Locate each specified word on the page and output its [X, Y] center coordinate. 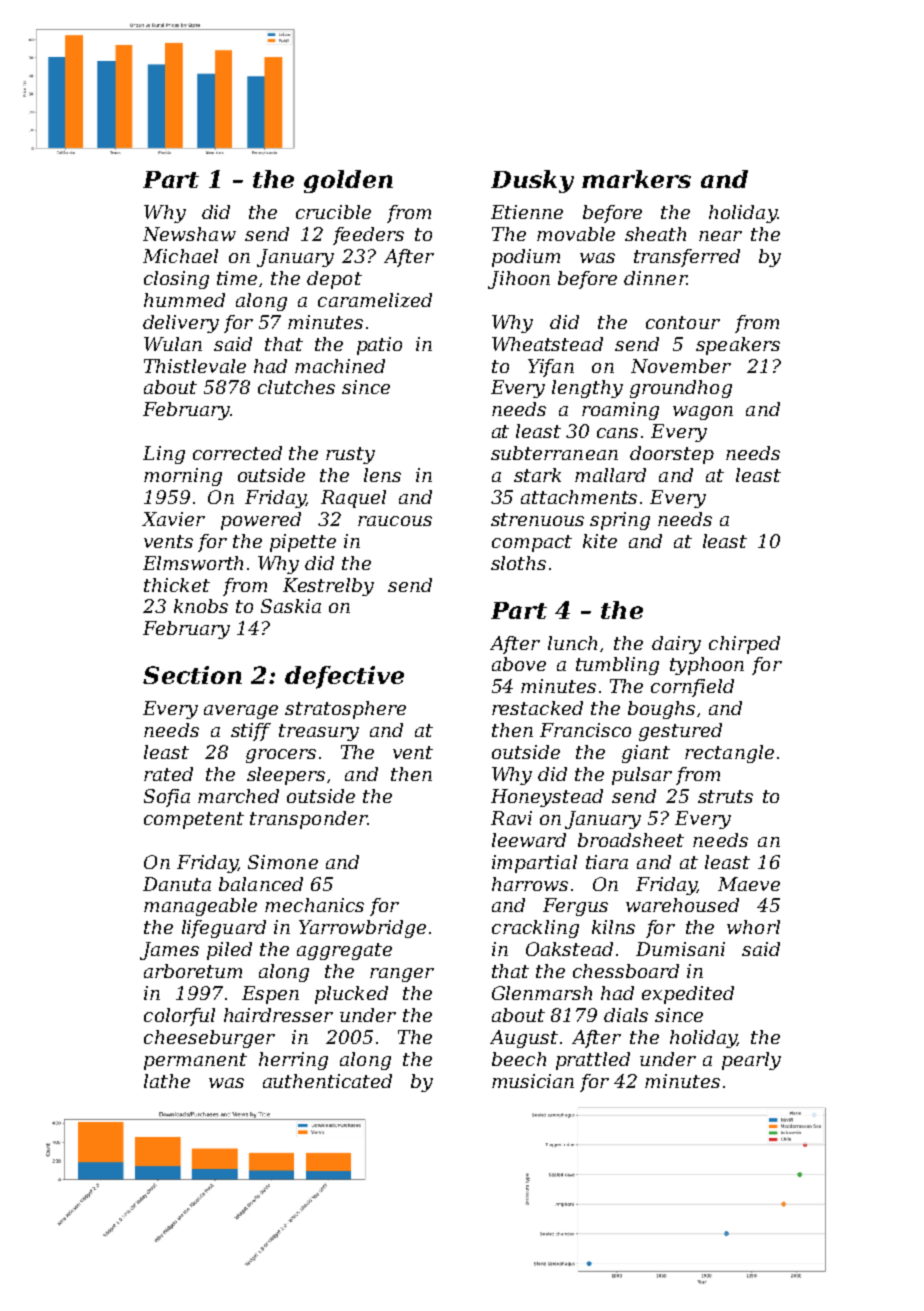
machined [340, 366]
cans [617, 433]
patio [379, 346]
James [169, 951]
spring [620, 521]
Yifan [551, 368]
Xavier [173, 519]
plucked [351, 995]
